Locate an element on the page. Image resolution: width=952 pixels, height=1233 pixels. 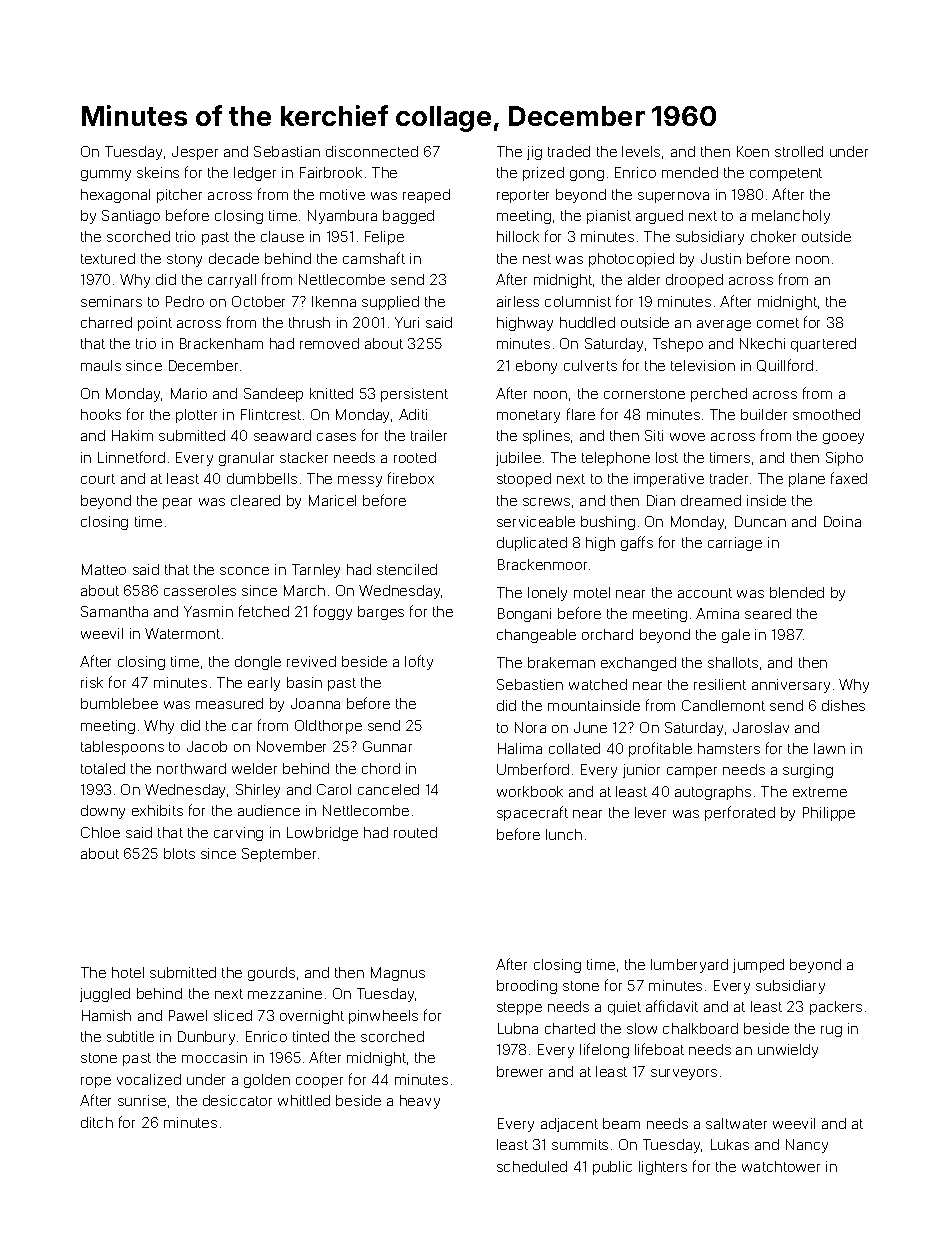
Hamish is located at coordinates (106, 1015).
